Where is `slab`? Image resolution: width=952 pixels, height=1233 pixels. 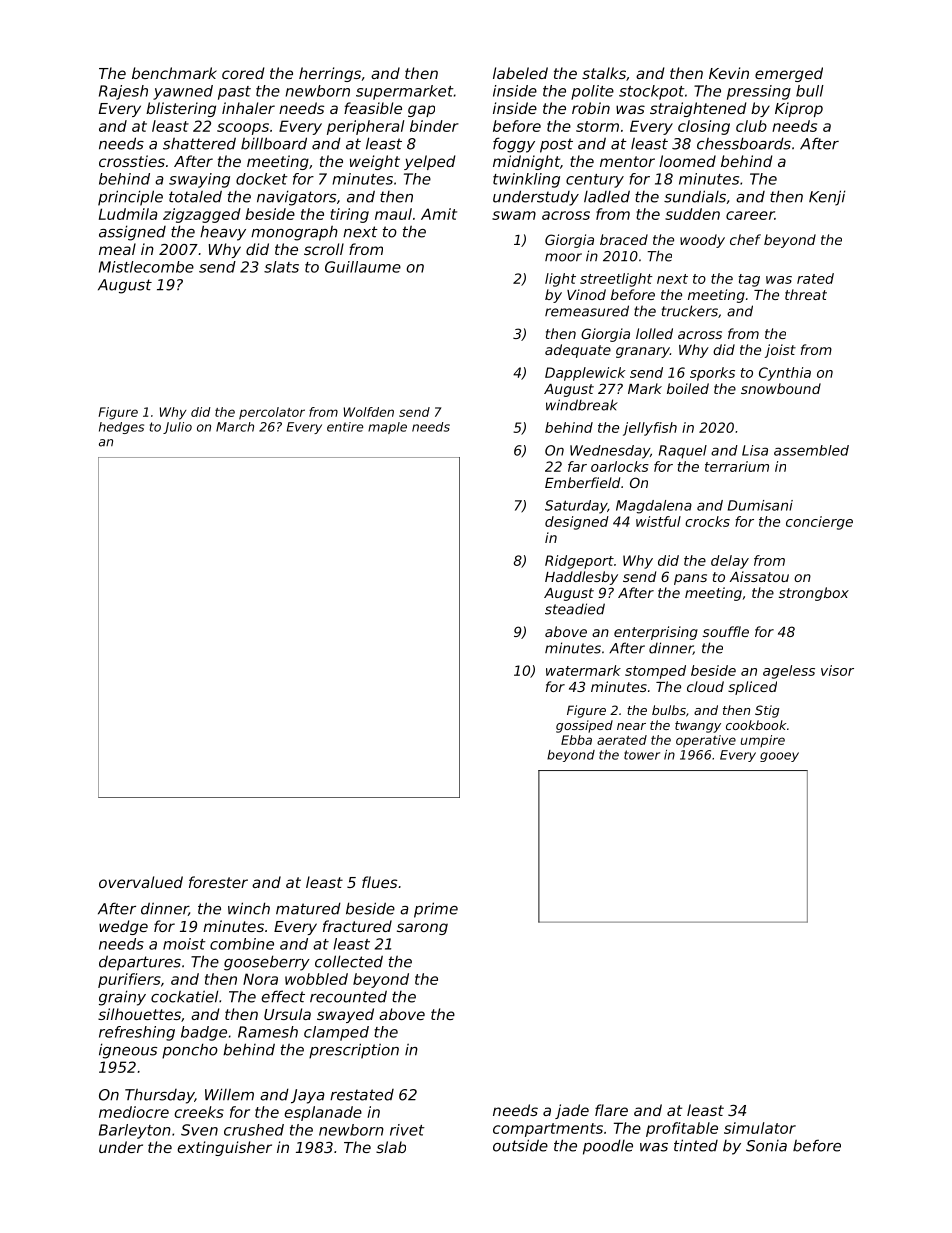
slab is located at coordinates (391, 1147).
